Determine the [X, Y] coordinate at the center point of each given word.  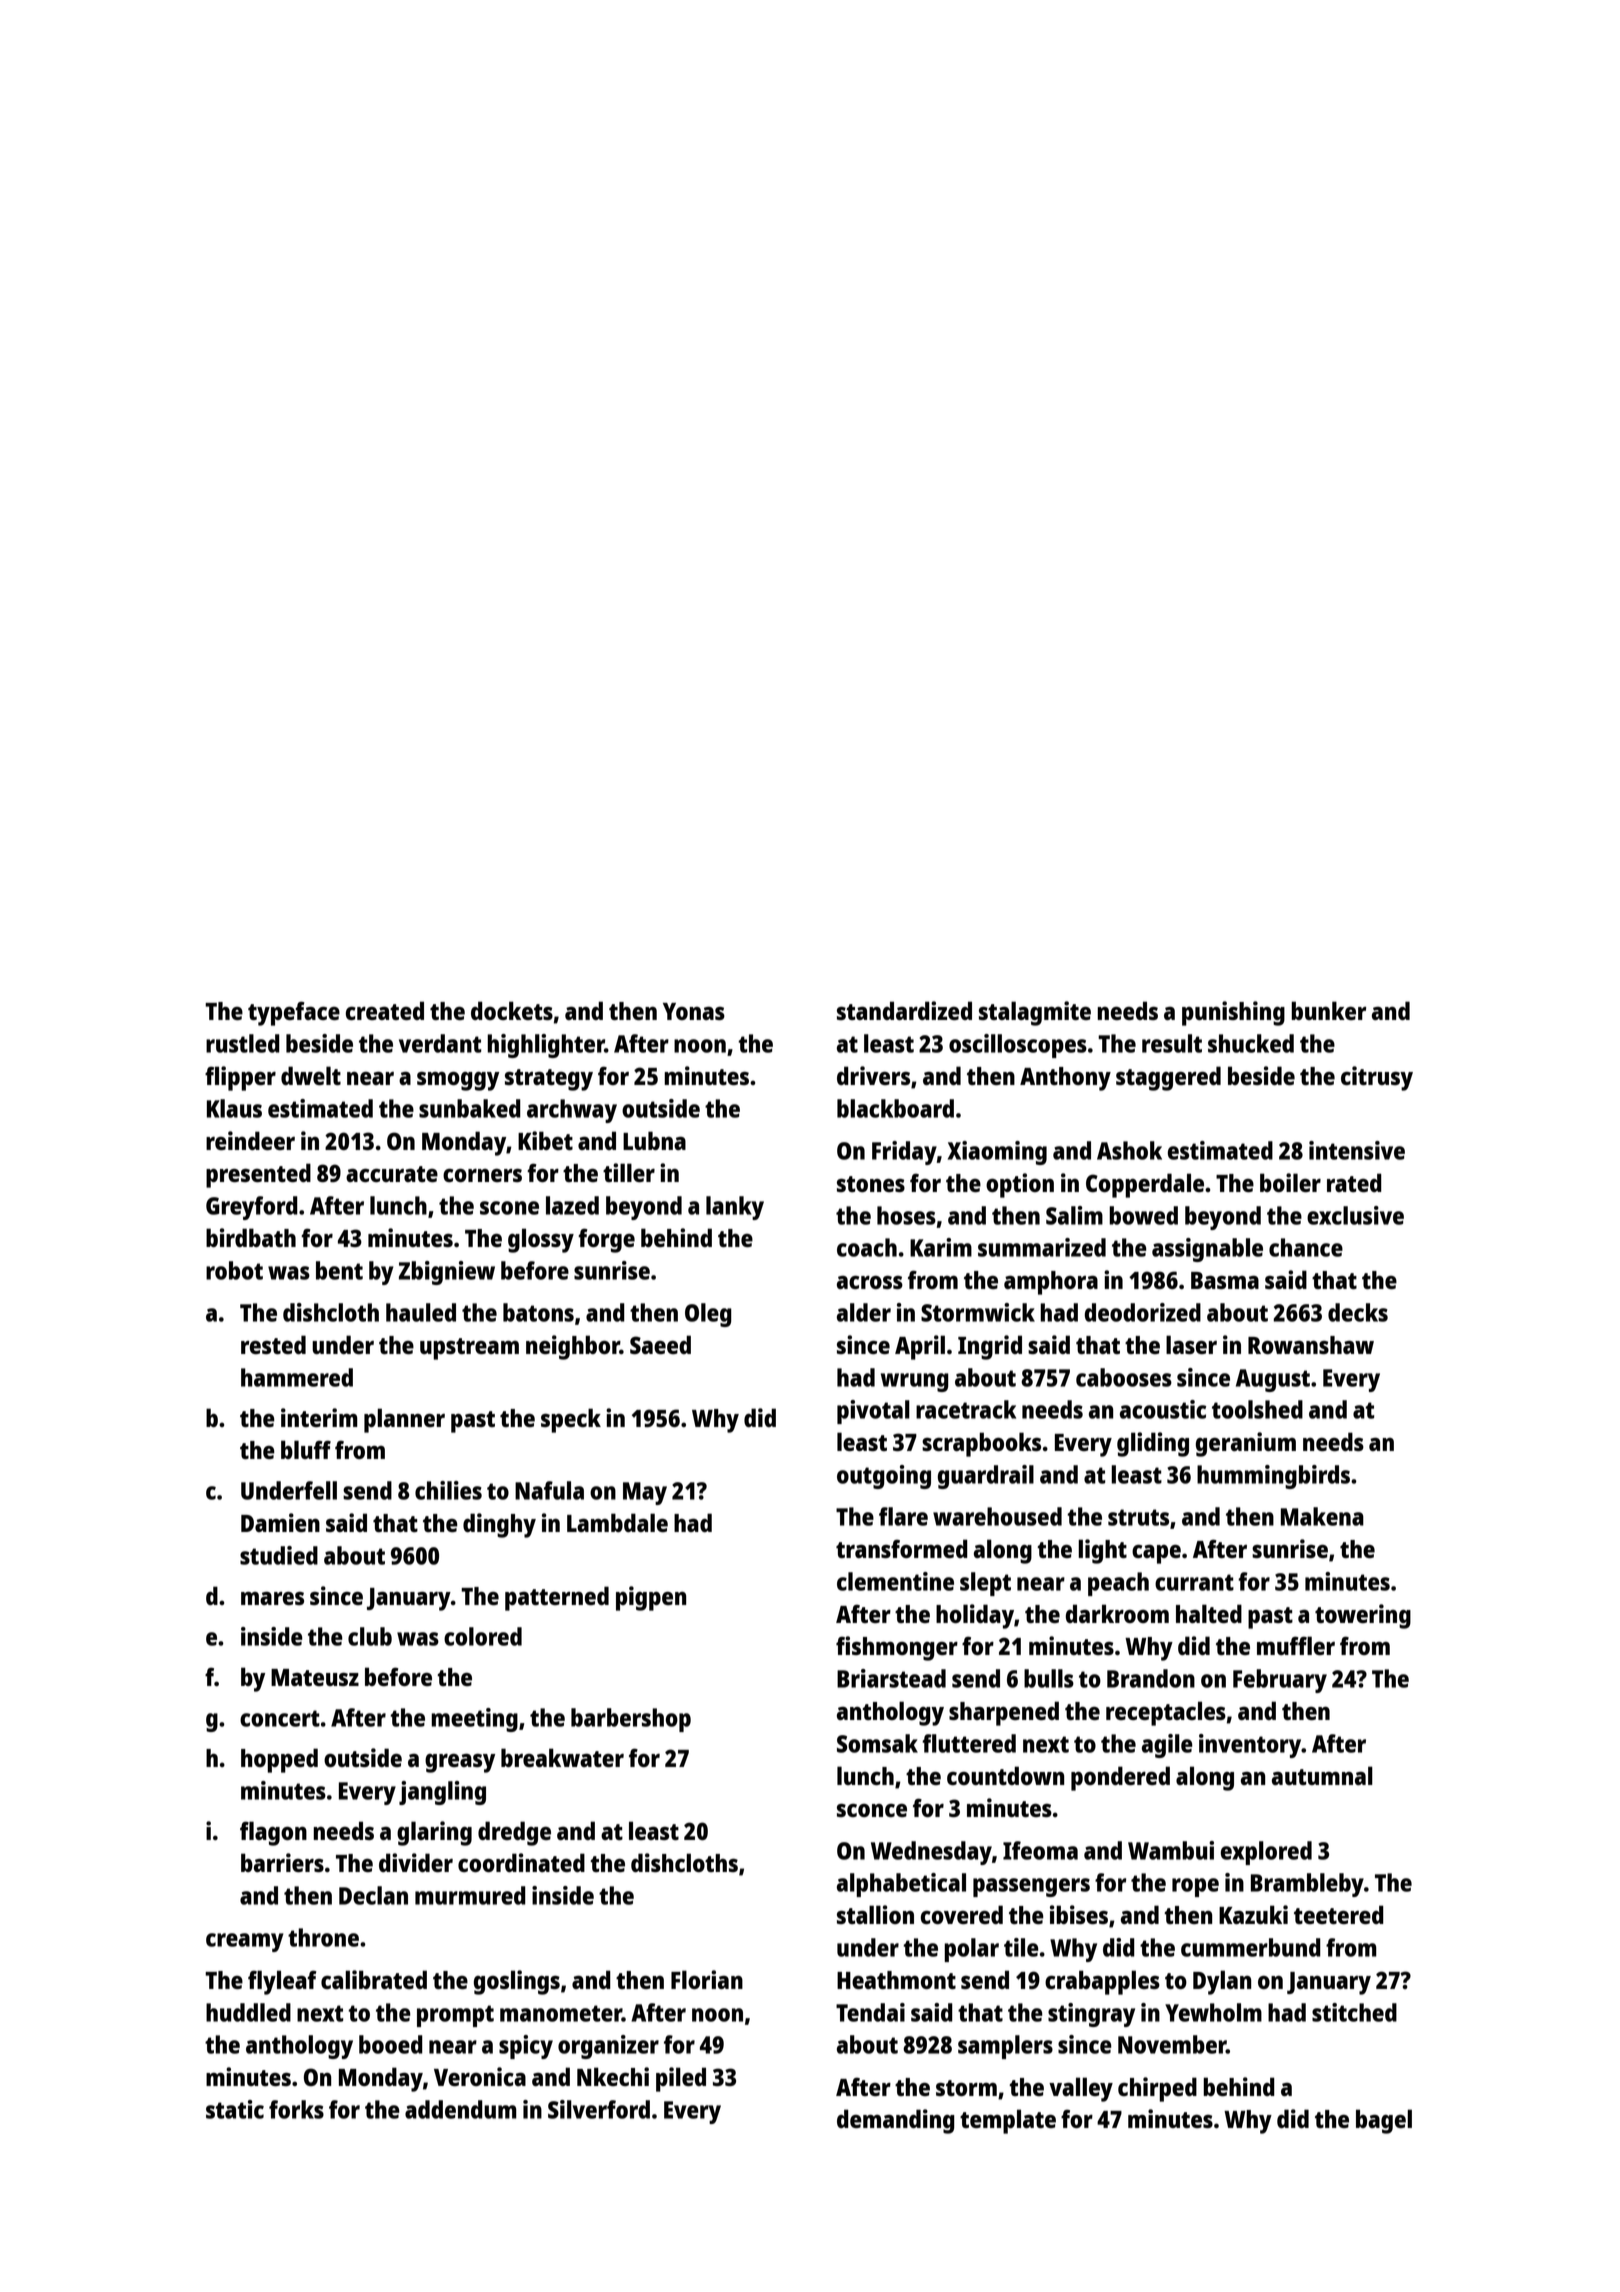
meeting [474, 1720]
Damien [280, 1522]
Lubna [654, 1140]
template [1008, 2121]
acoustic [1163, 1409]
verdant [440, 1043]
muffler [1296, 1645]
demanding [895, 2121]
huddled [248, 2012]
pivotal [873, 1412]
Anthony [1065, 1079]
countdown [1005, 1775]
